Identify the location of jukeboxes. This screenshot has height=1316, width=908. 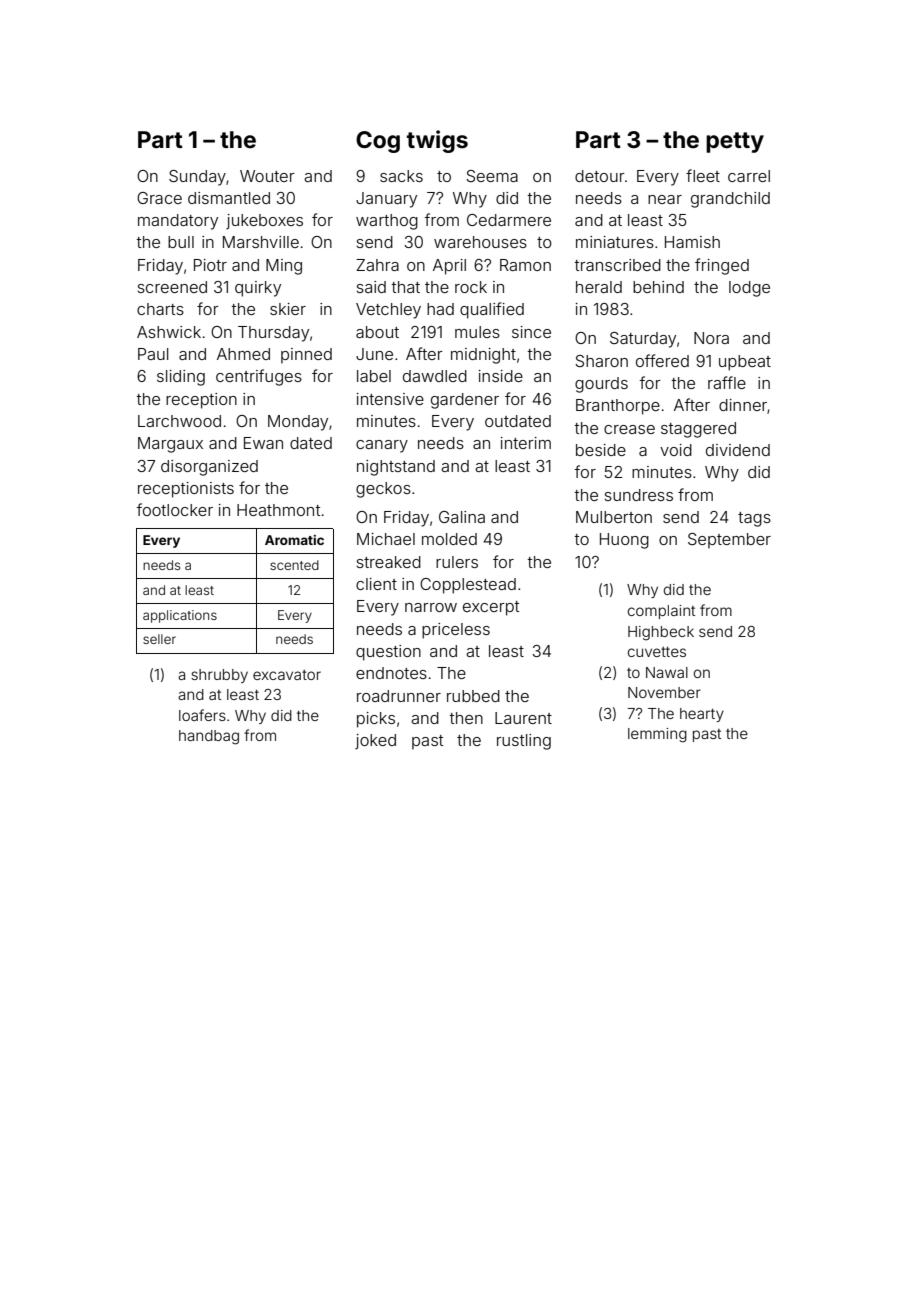
(264, 222).
